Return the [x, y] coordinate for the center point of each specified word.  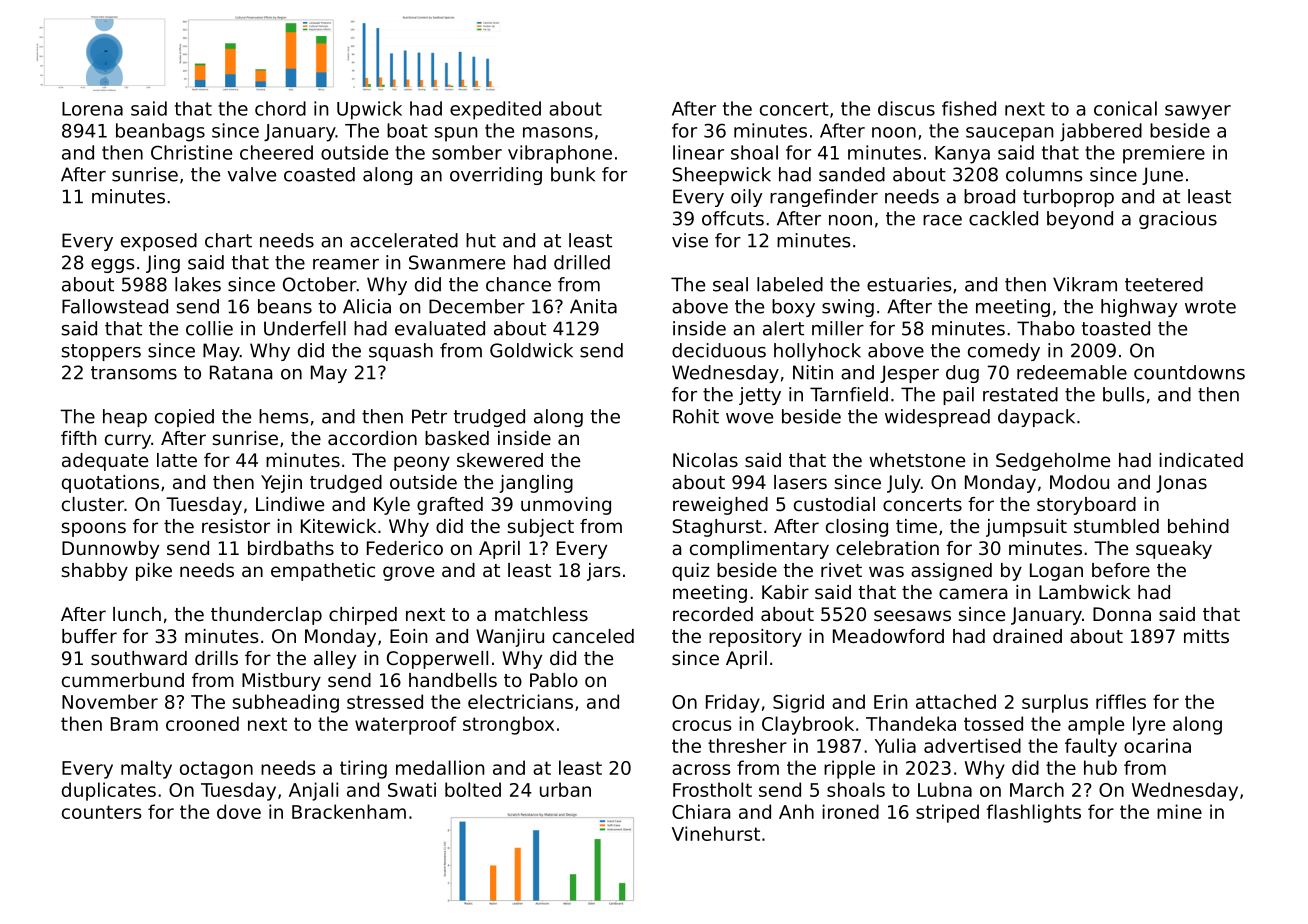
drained [1027, 636]
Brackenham [349, 811]
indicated [1201, 460]
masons [558, 132]
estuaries [909, 284]
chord [280, 108]
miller [838, 328]
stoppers [101, 352]
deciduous [719, 350]
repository [755, 638]
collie [209, 328]
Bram [134, 724]
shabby [95, 572]
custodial [834, 504]
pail [958, 396]
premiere [1164, 154]
